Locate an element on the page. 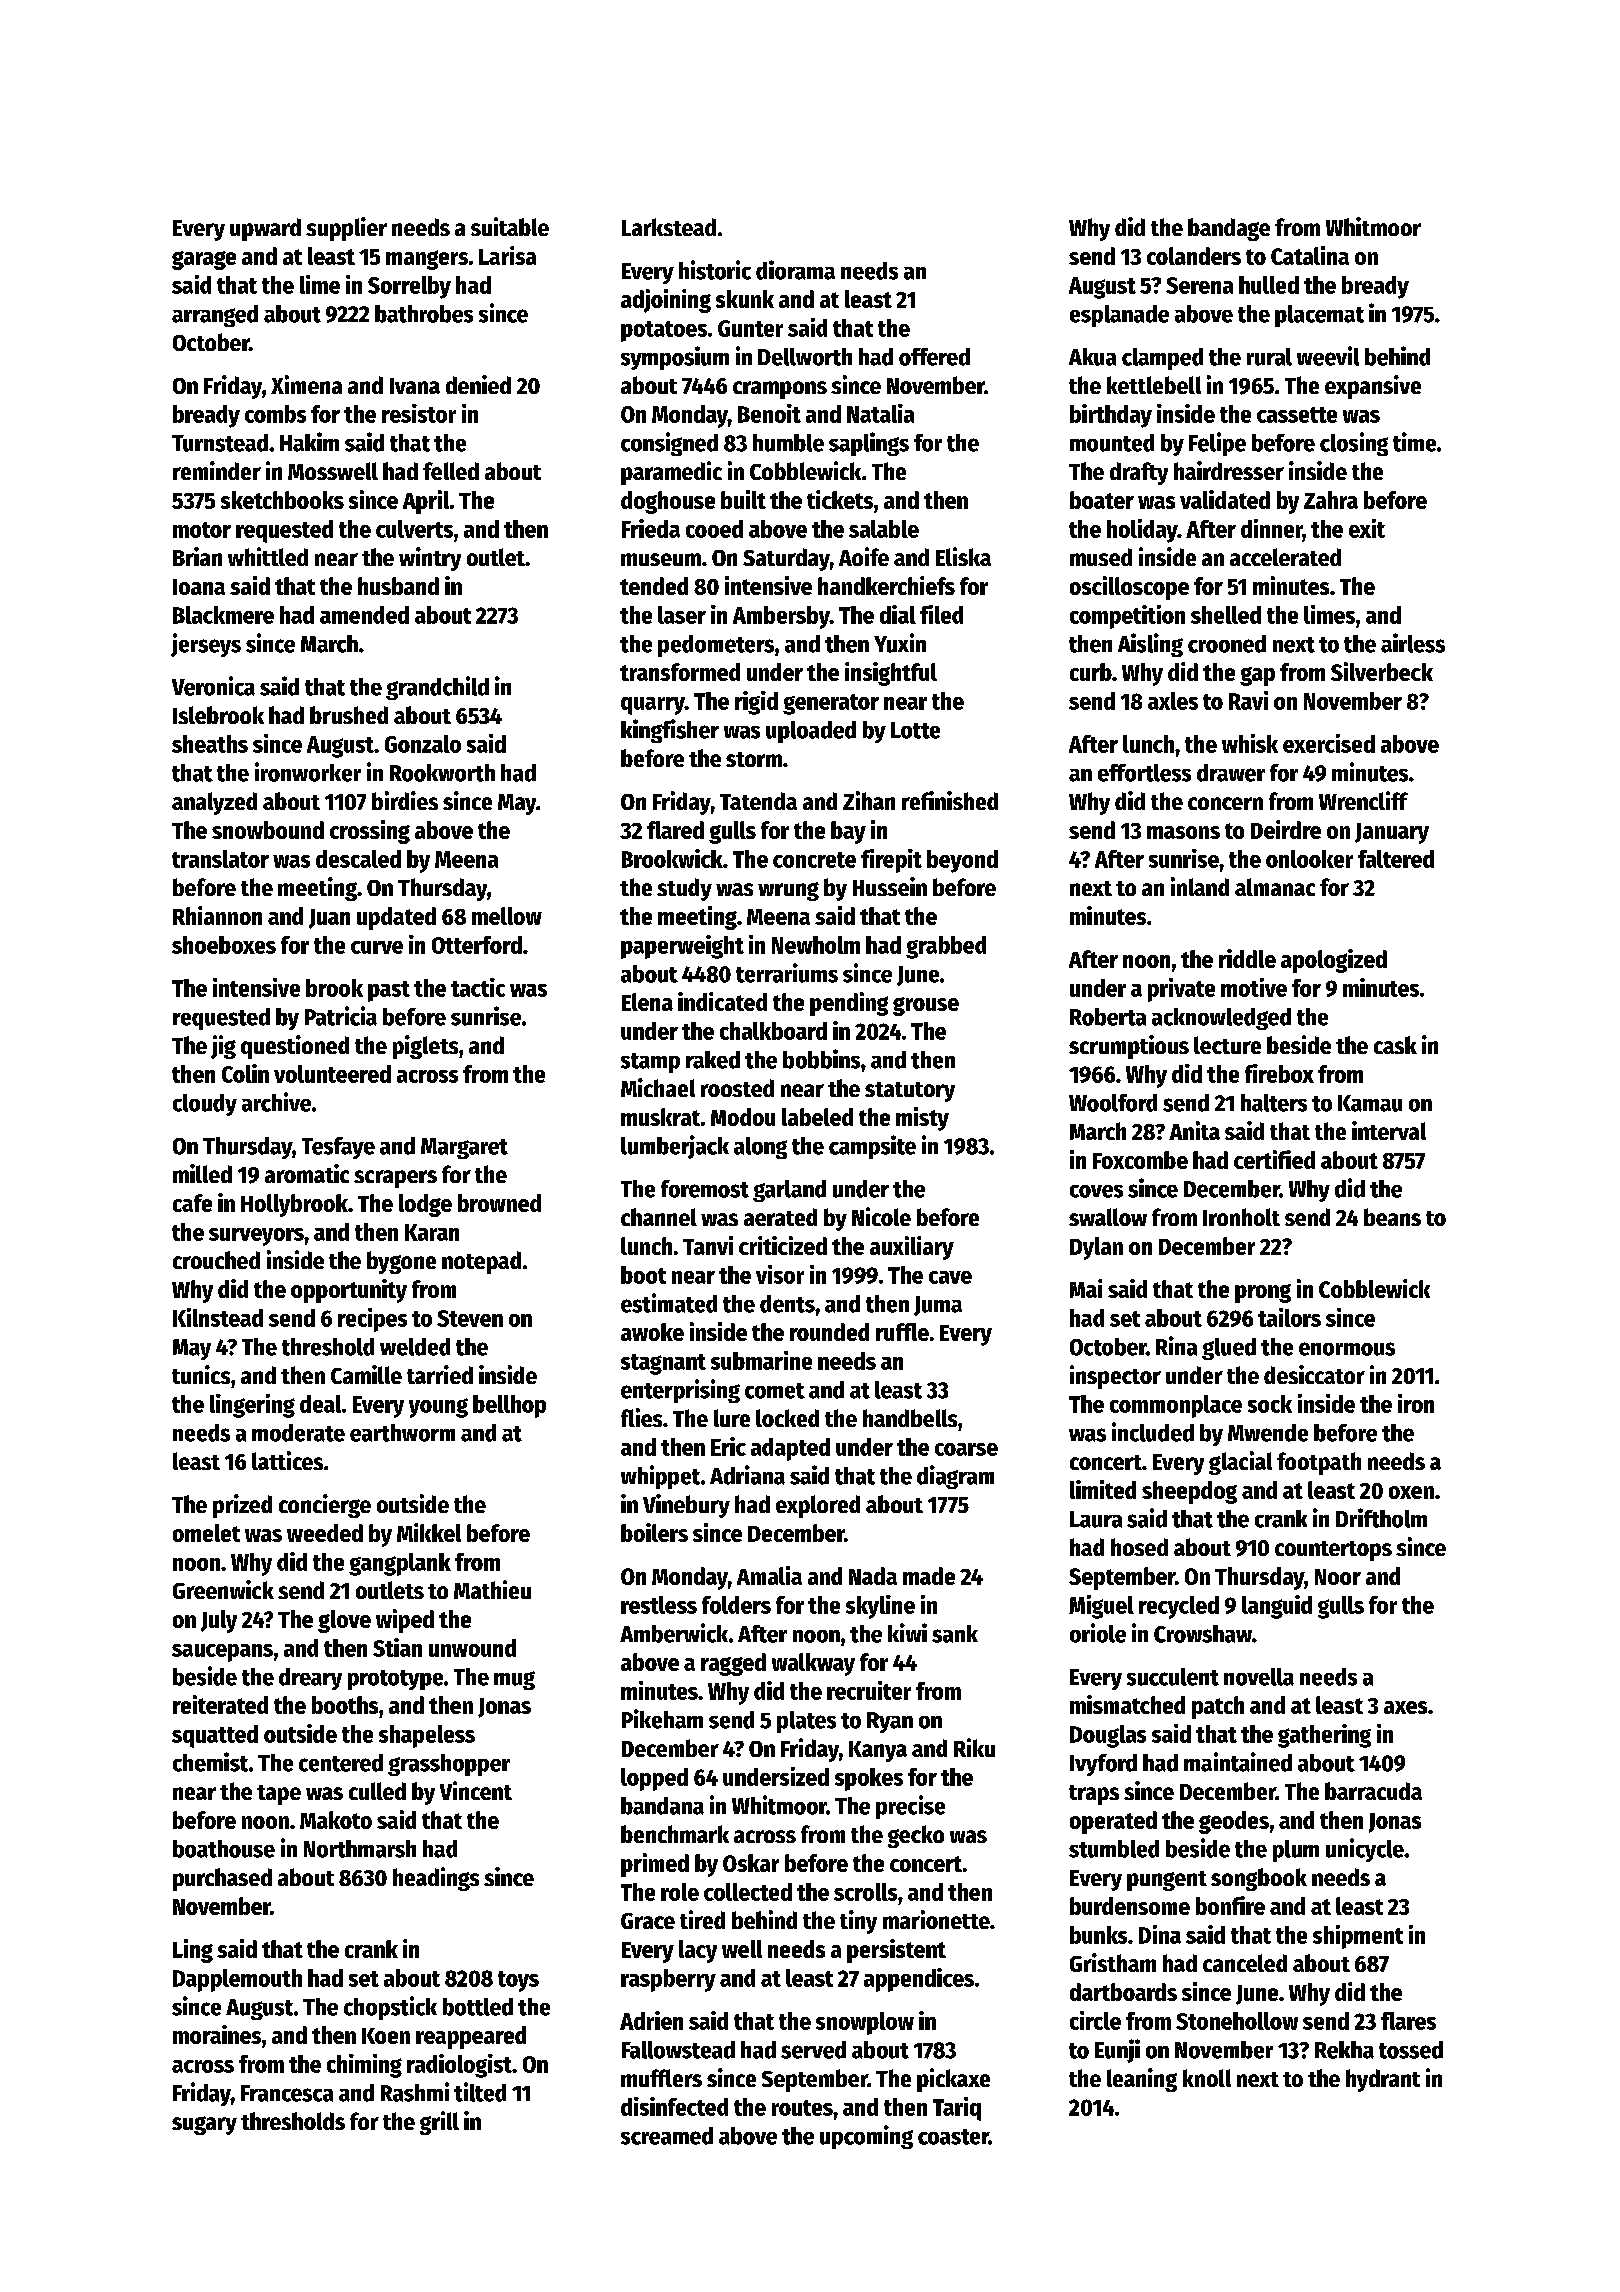 The width and height of the page is (1620, 2292). flared is located at coordinates (675, 830).
